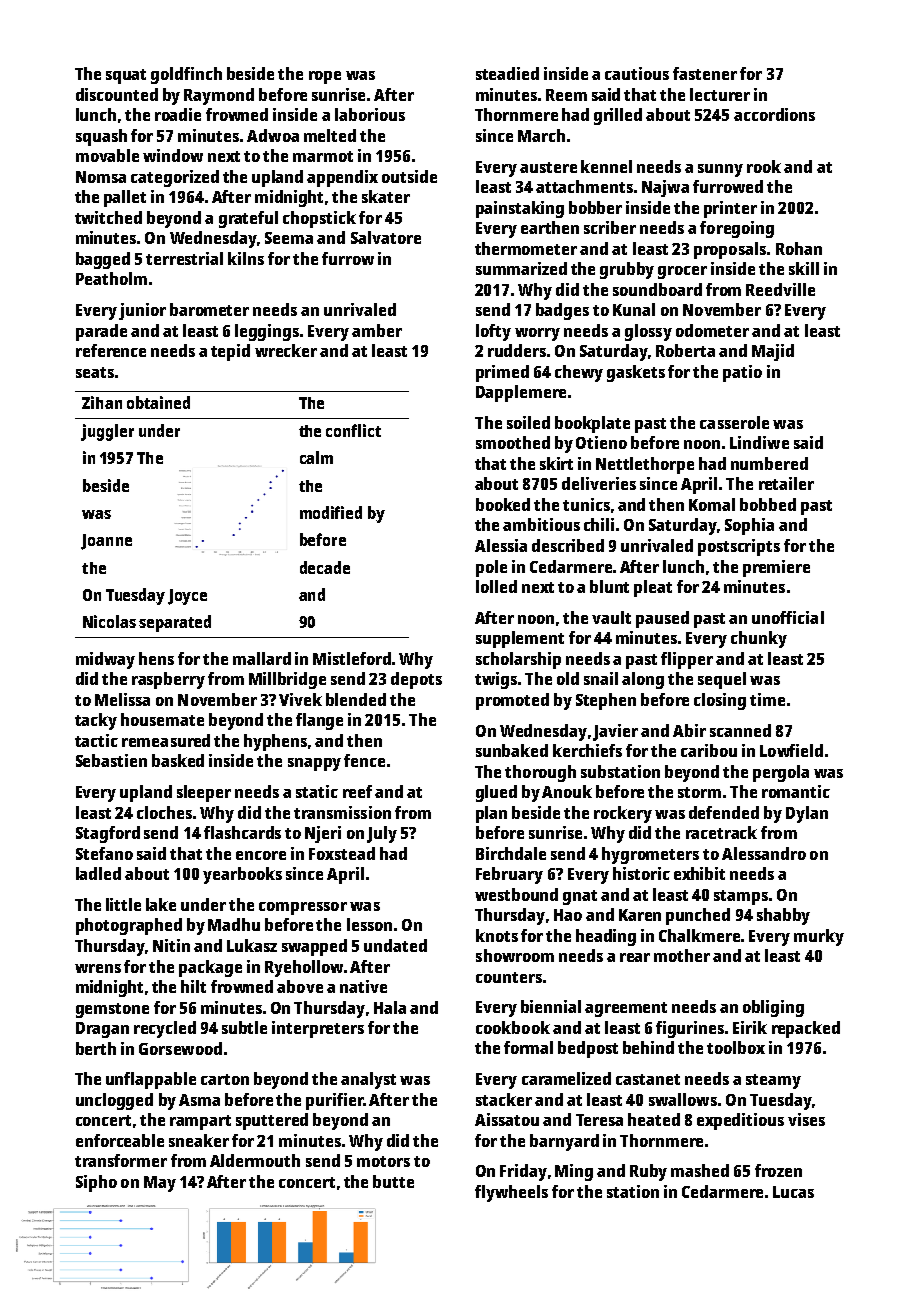 This image has height=1308, width=924. I want to click on sunny, so click(720, 170).
